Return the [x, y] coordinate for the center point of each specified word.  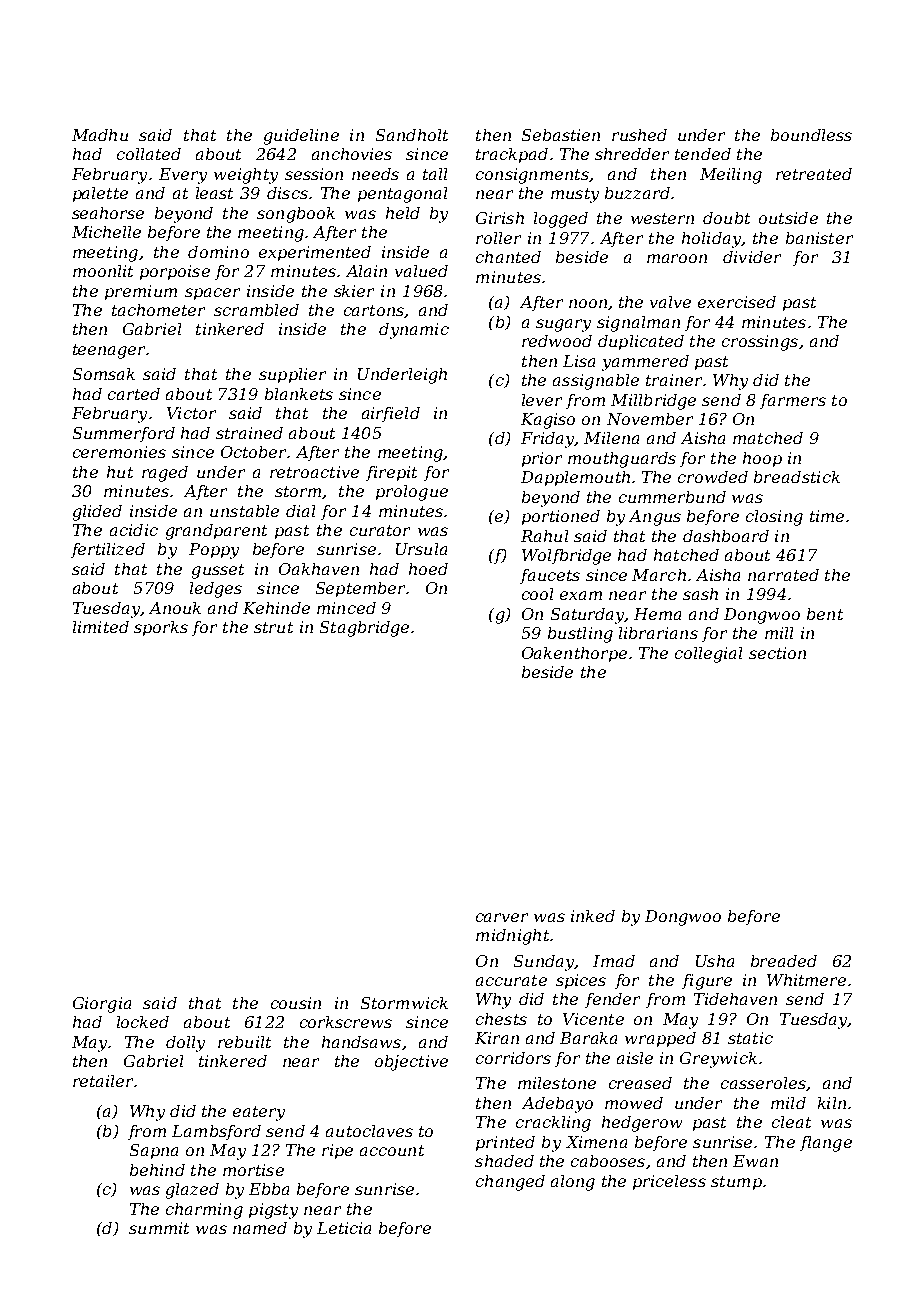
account [392, 1150]
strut [273, 627]
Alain [366, 271]
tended [703, 154]
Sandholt [412, 135]
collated [149, 154]
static [750, 1038]
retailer [103, 1081]
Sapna [154, 1151]
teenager [109, 351]
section [777, 653]
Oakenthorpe [574, 654]
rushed [639, 135]
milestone [557, 1083]
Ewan [755, 1161]
